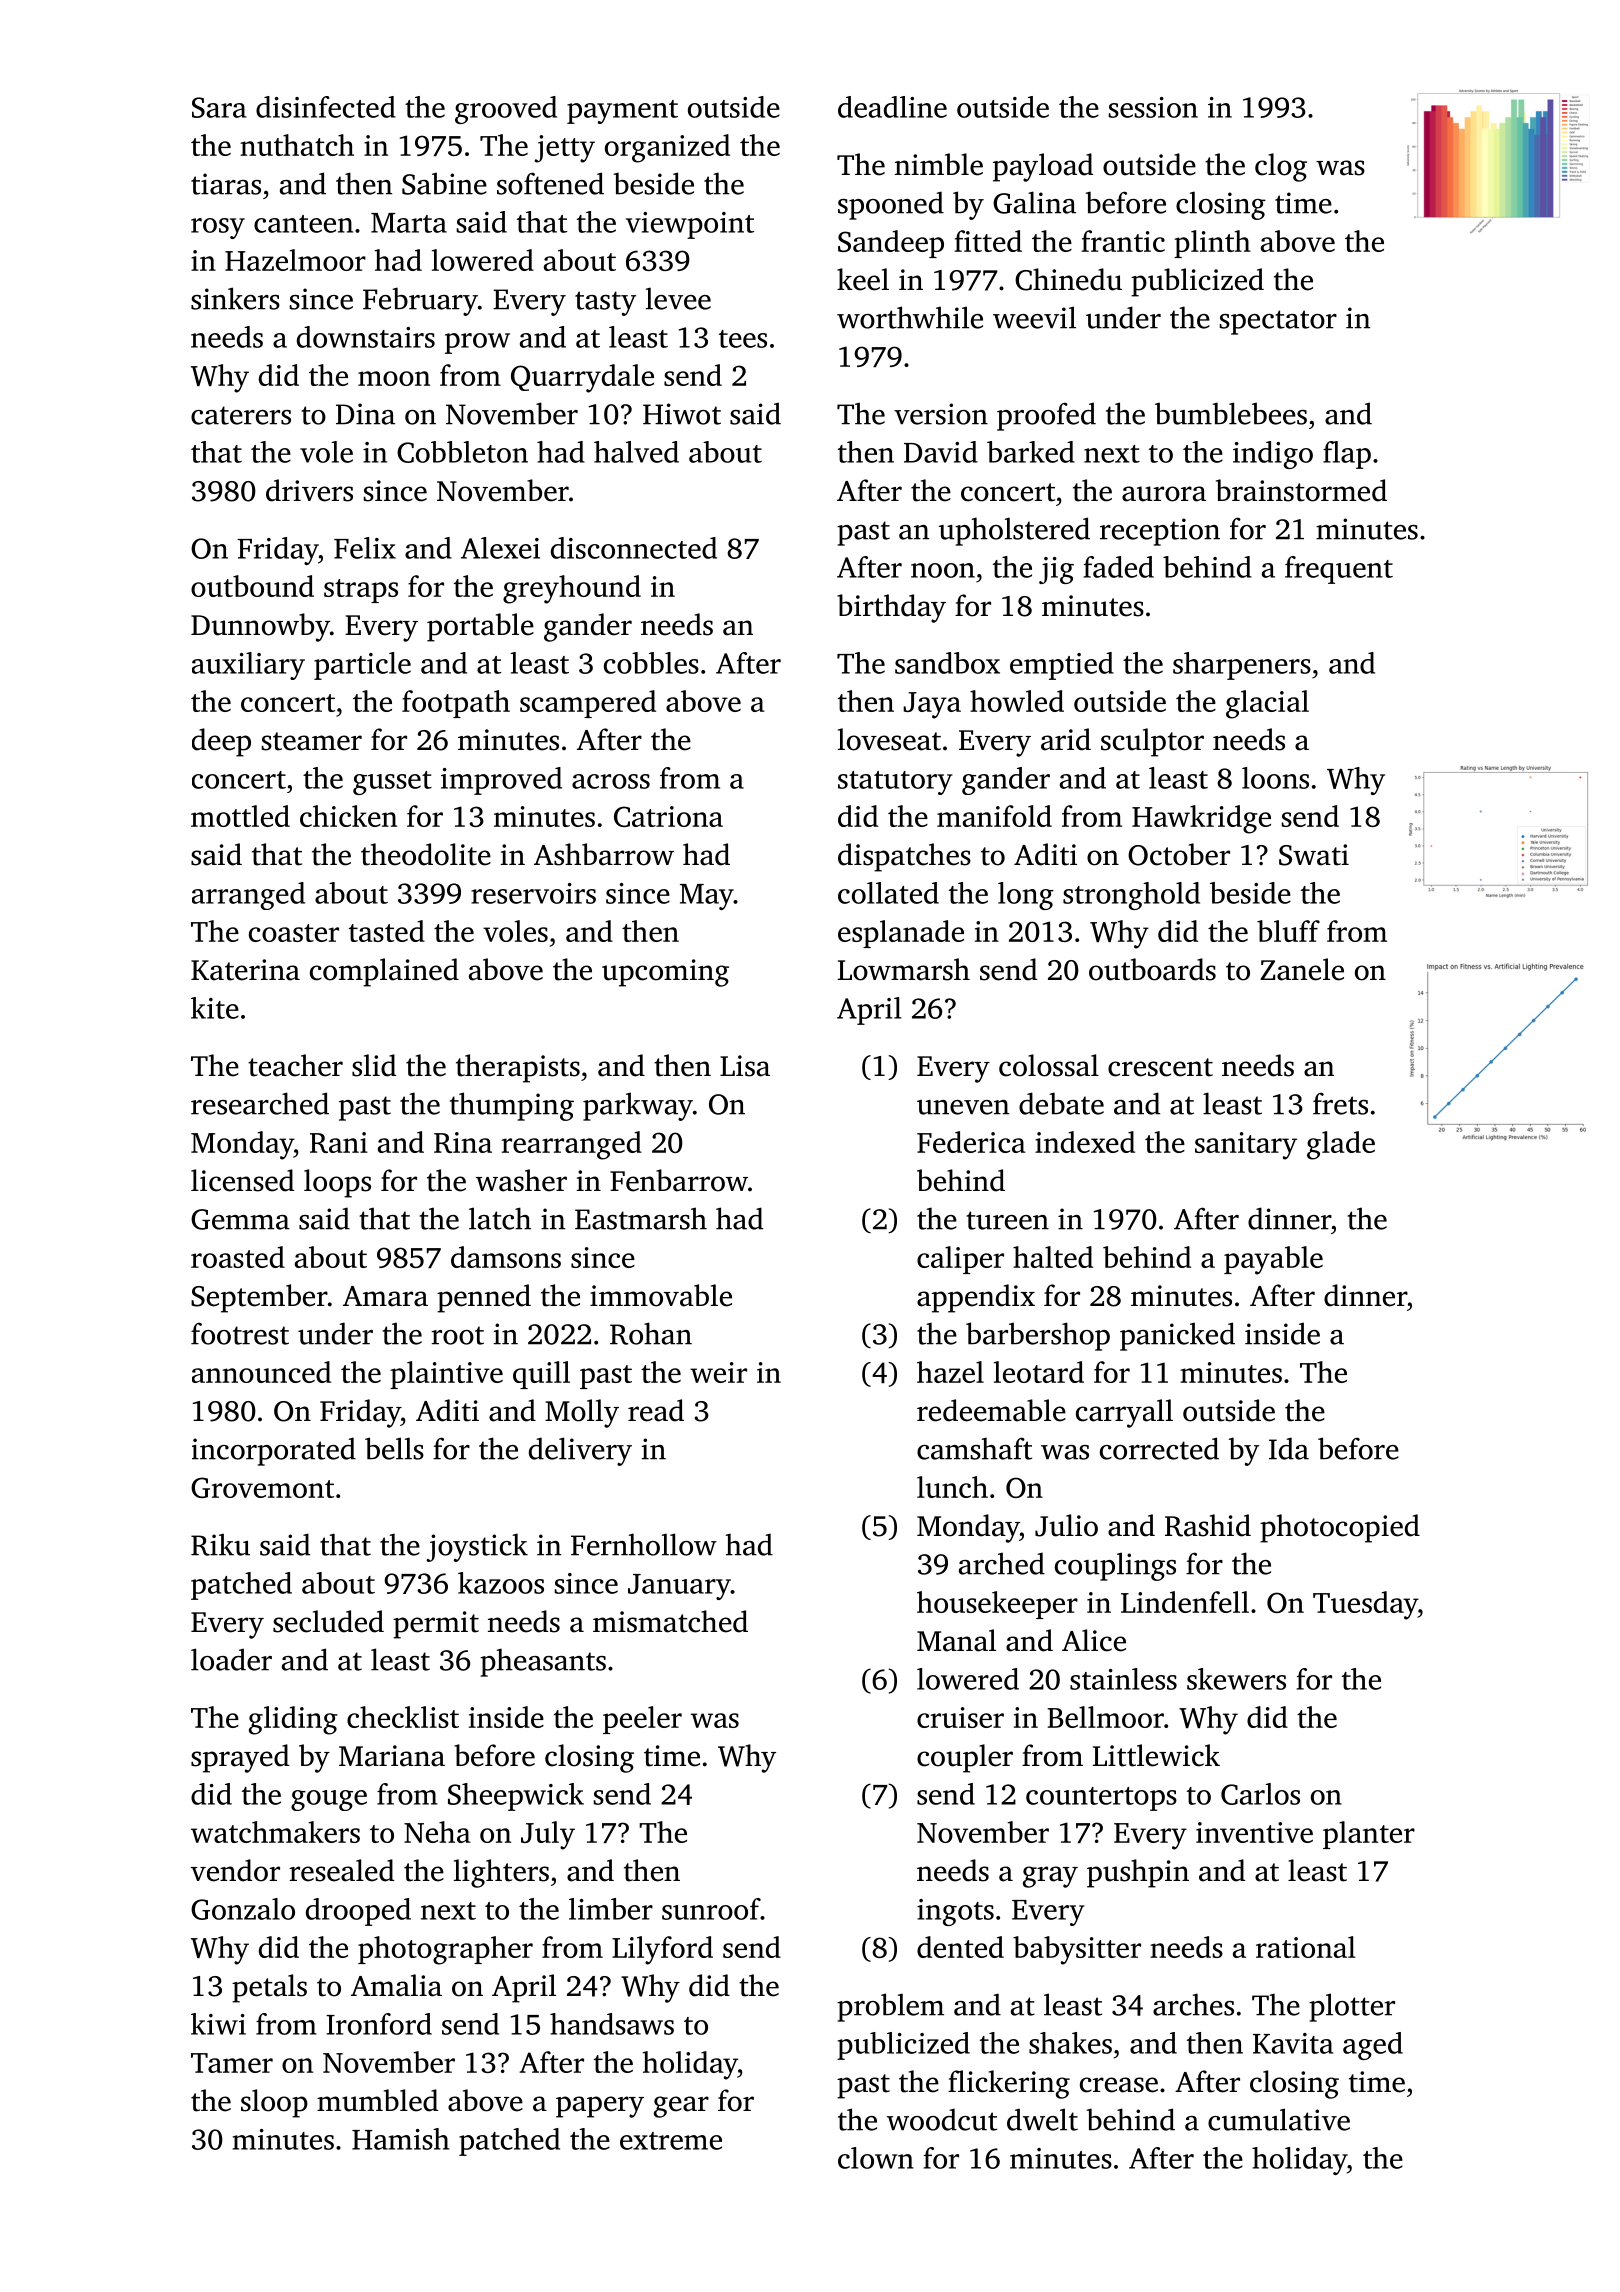 Image resolution: width=1620 pixels, height=2292 pixels. I want to click on payable, so click(1273, 1260).
